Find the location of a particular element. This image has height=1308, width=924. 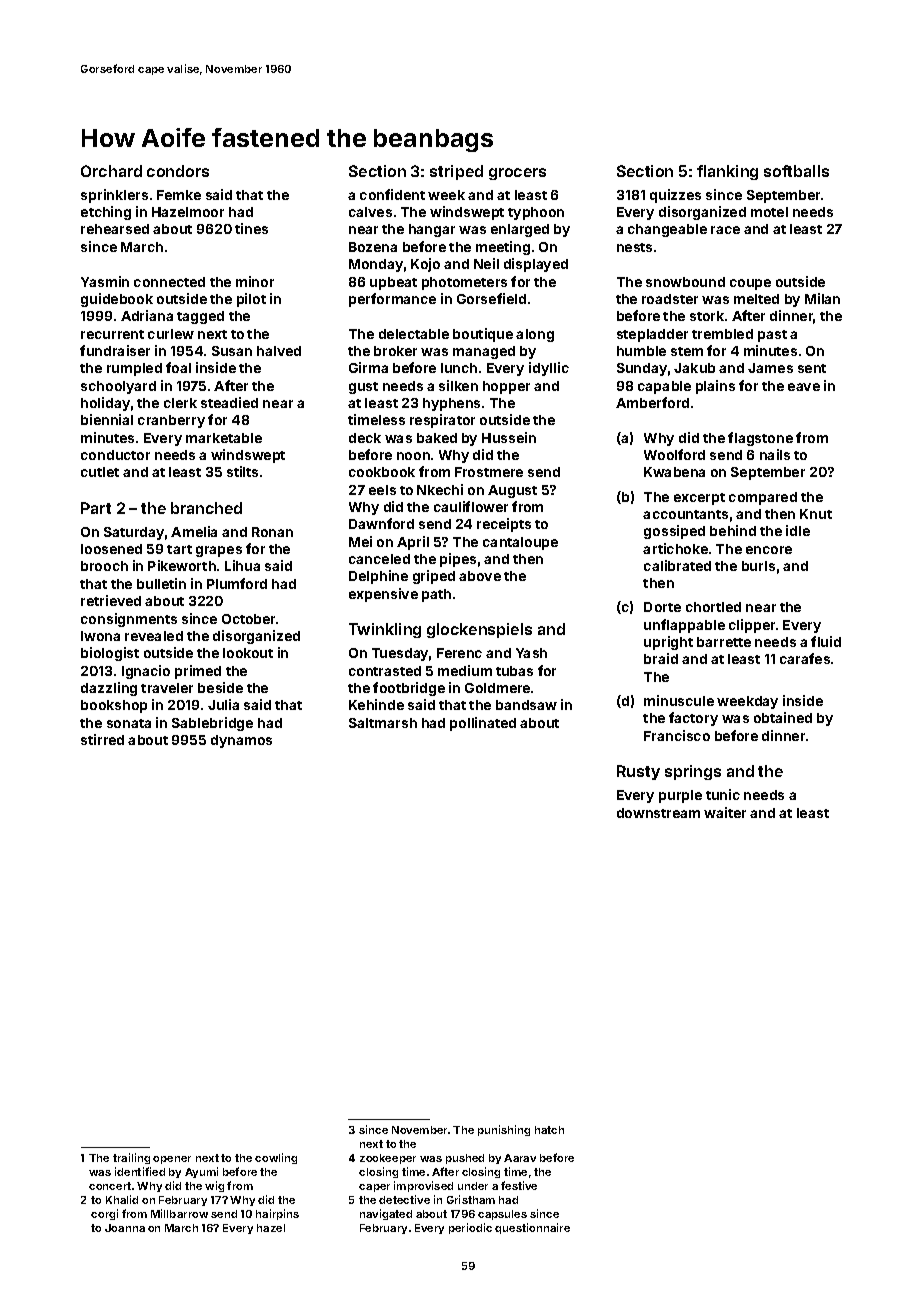

Plumford is located at coordinates (237, 583).
